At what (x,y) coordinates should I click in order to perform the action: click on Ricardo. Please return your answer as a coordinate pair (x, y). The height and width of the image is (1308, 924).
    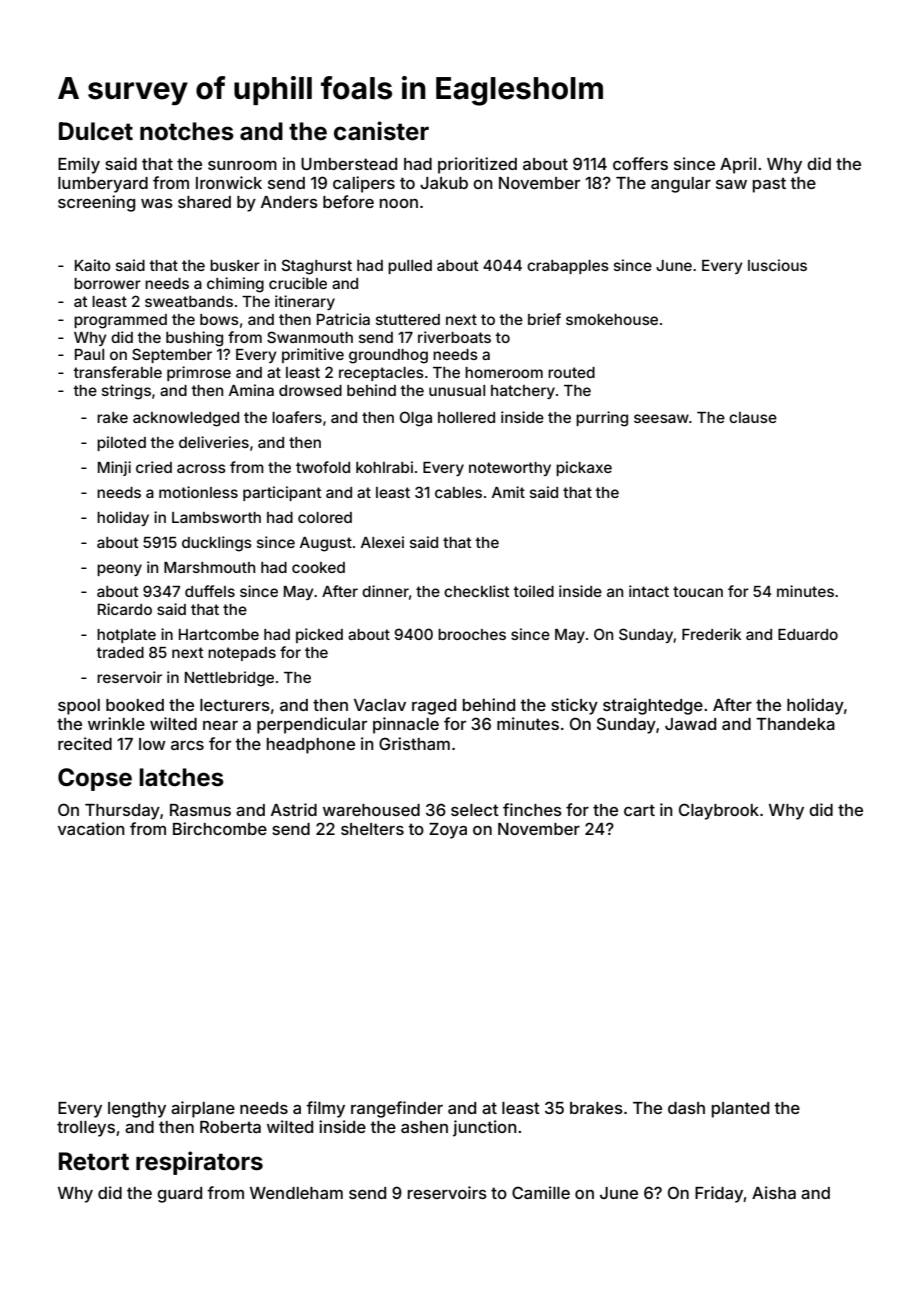
    Looking at the image, I should click on (125, 609).
